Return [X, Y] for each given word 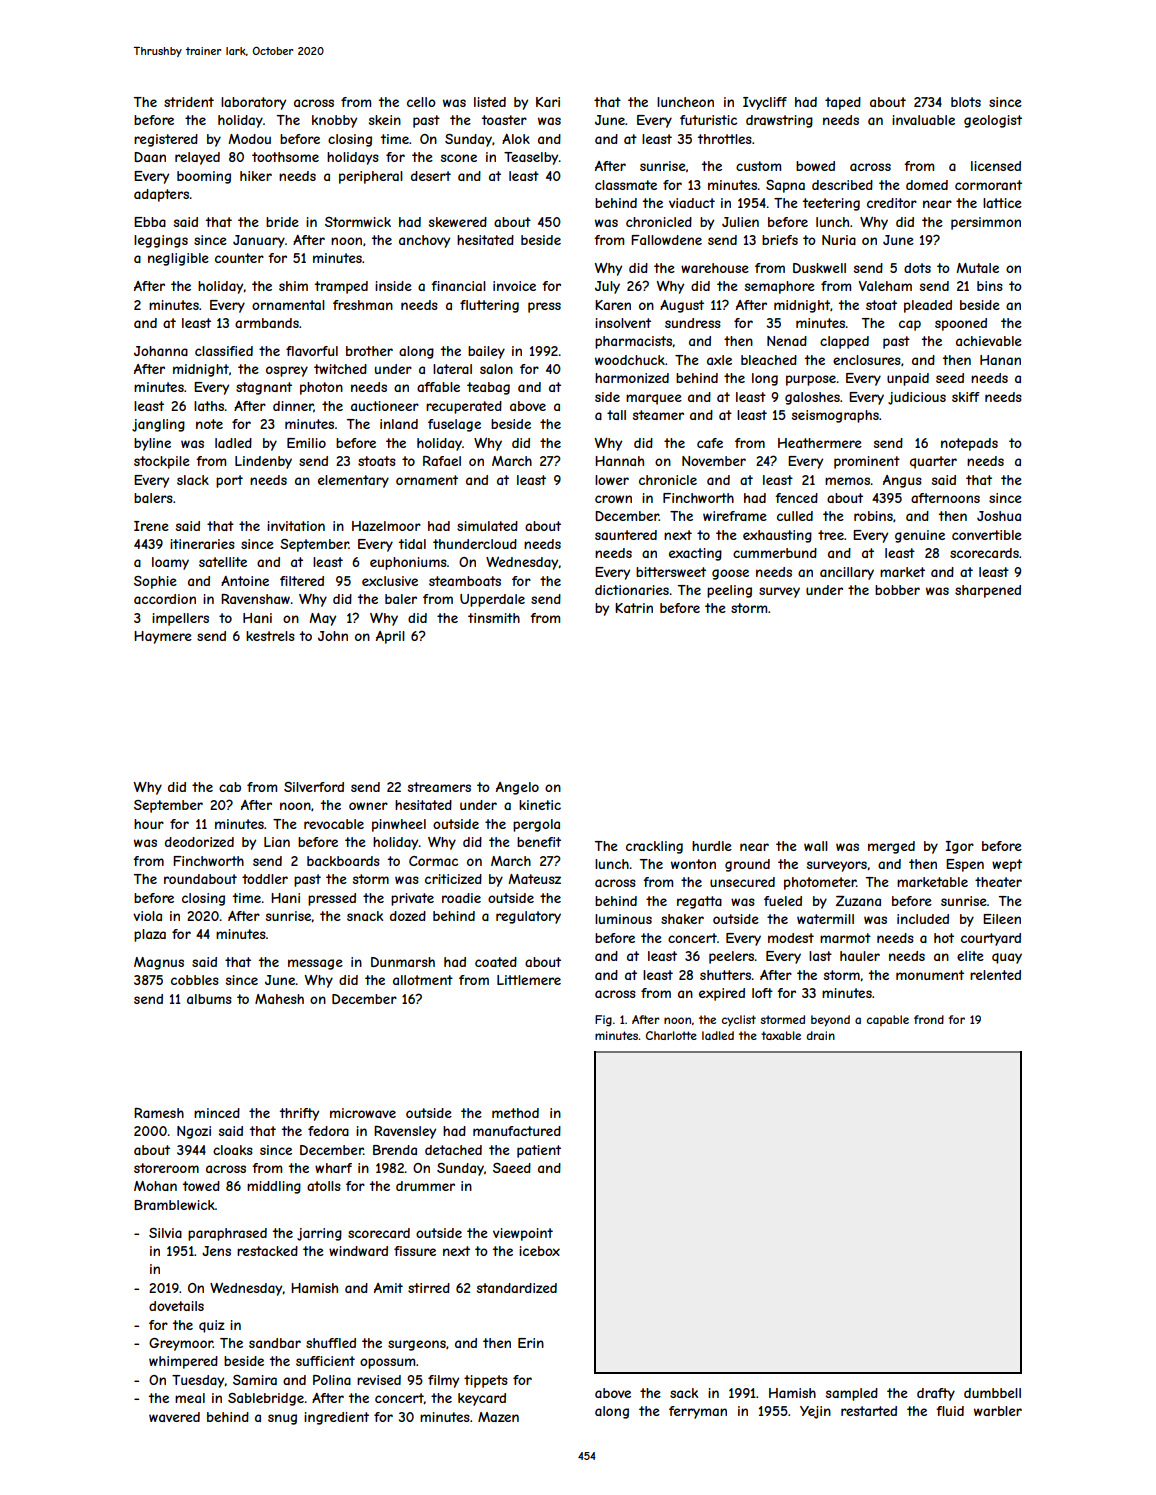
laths [209, 406]
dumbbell [992, 1393]
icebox [539, 1251]
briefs [780, 240]
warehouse [715, 268]
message [315, 964]
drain [821, 1035]
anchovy [424, 241]
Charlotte [671, 1035]
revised [379, 1380]
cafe [710, 443]
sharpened [988, 591]
